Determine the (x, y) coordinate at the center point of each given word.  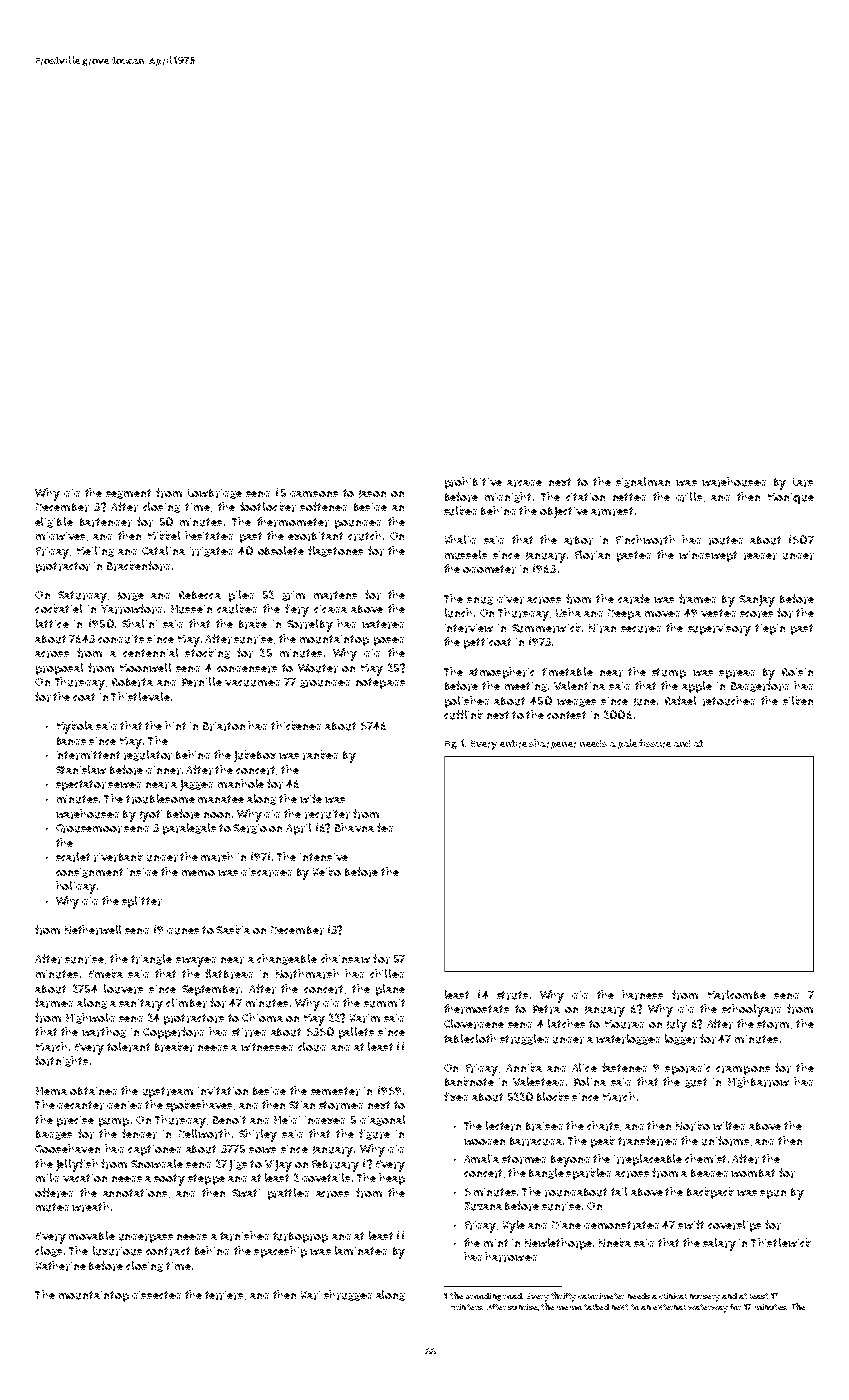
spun (773, 1194)
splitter (142, 902)
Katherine (61, 1266)
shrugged (348, 1295)
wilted (729, 1125)
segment (128, 494)
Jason (372, 494)
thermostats (476, 1009)
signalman (643, 482)
